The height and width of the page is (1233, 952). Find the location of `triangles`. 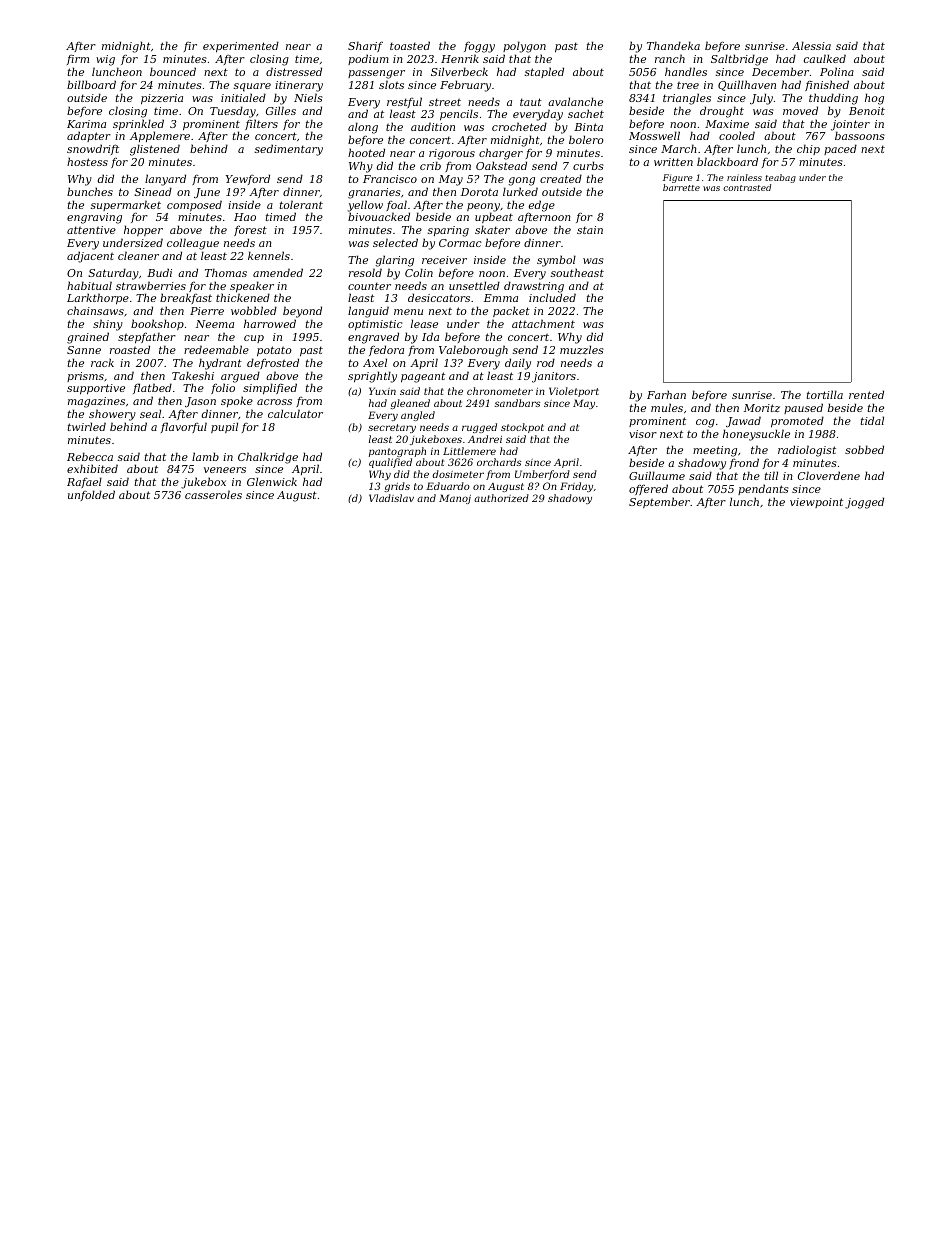

triangles is located at coordinates (687, 99).
